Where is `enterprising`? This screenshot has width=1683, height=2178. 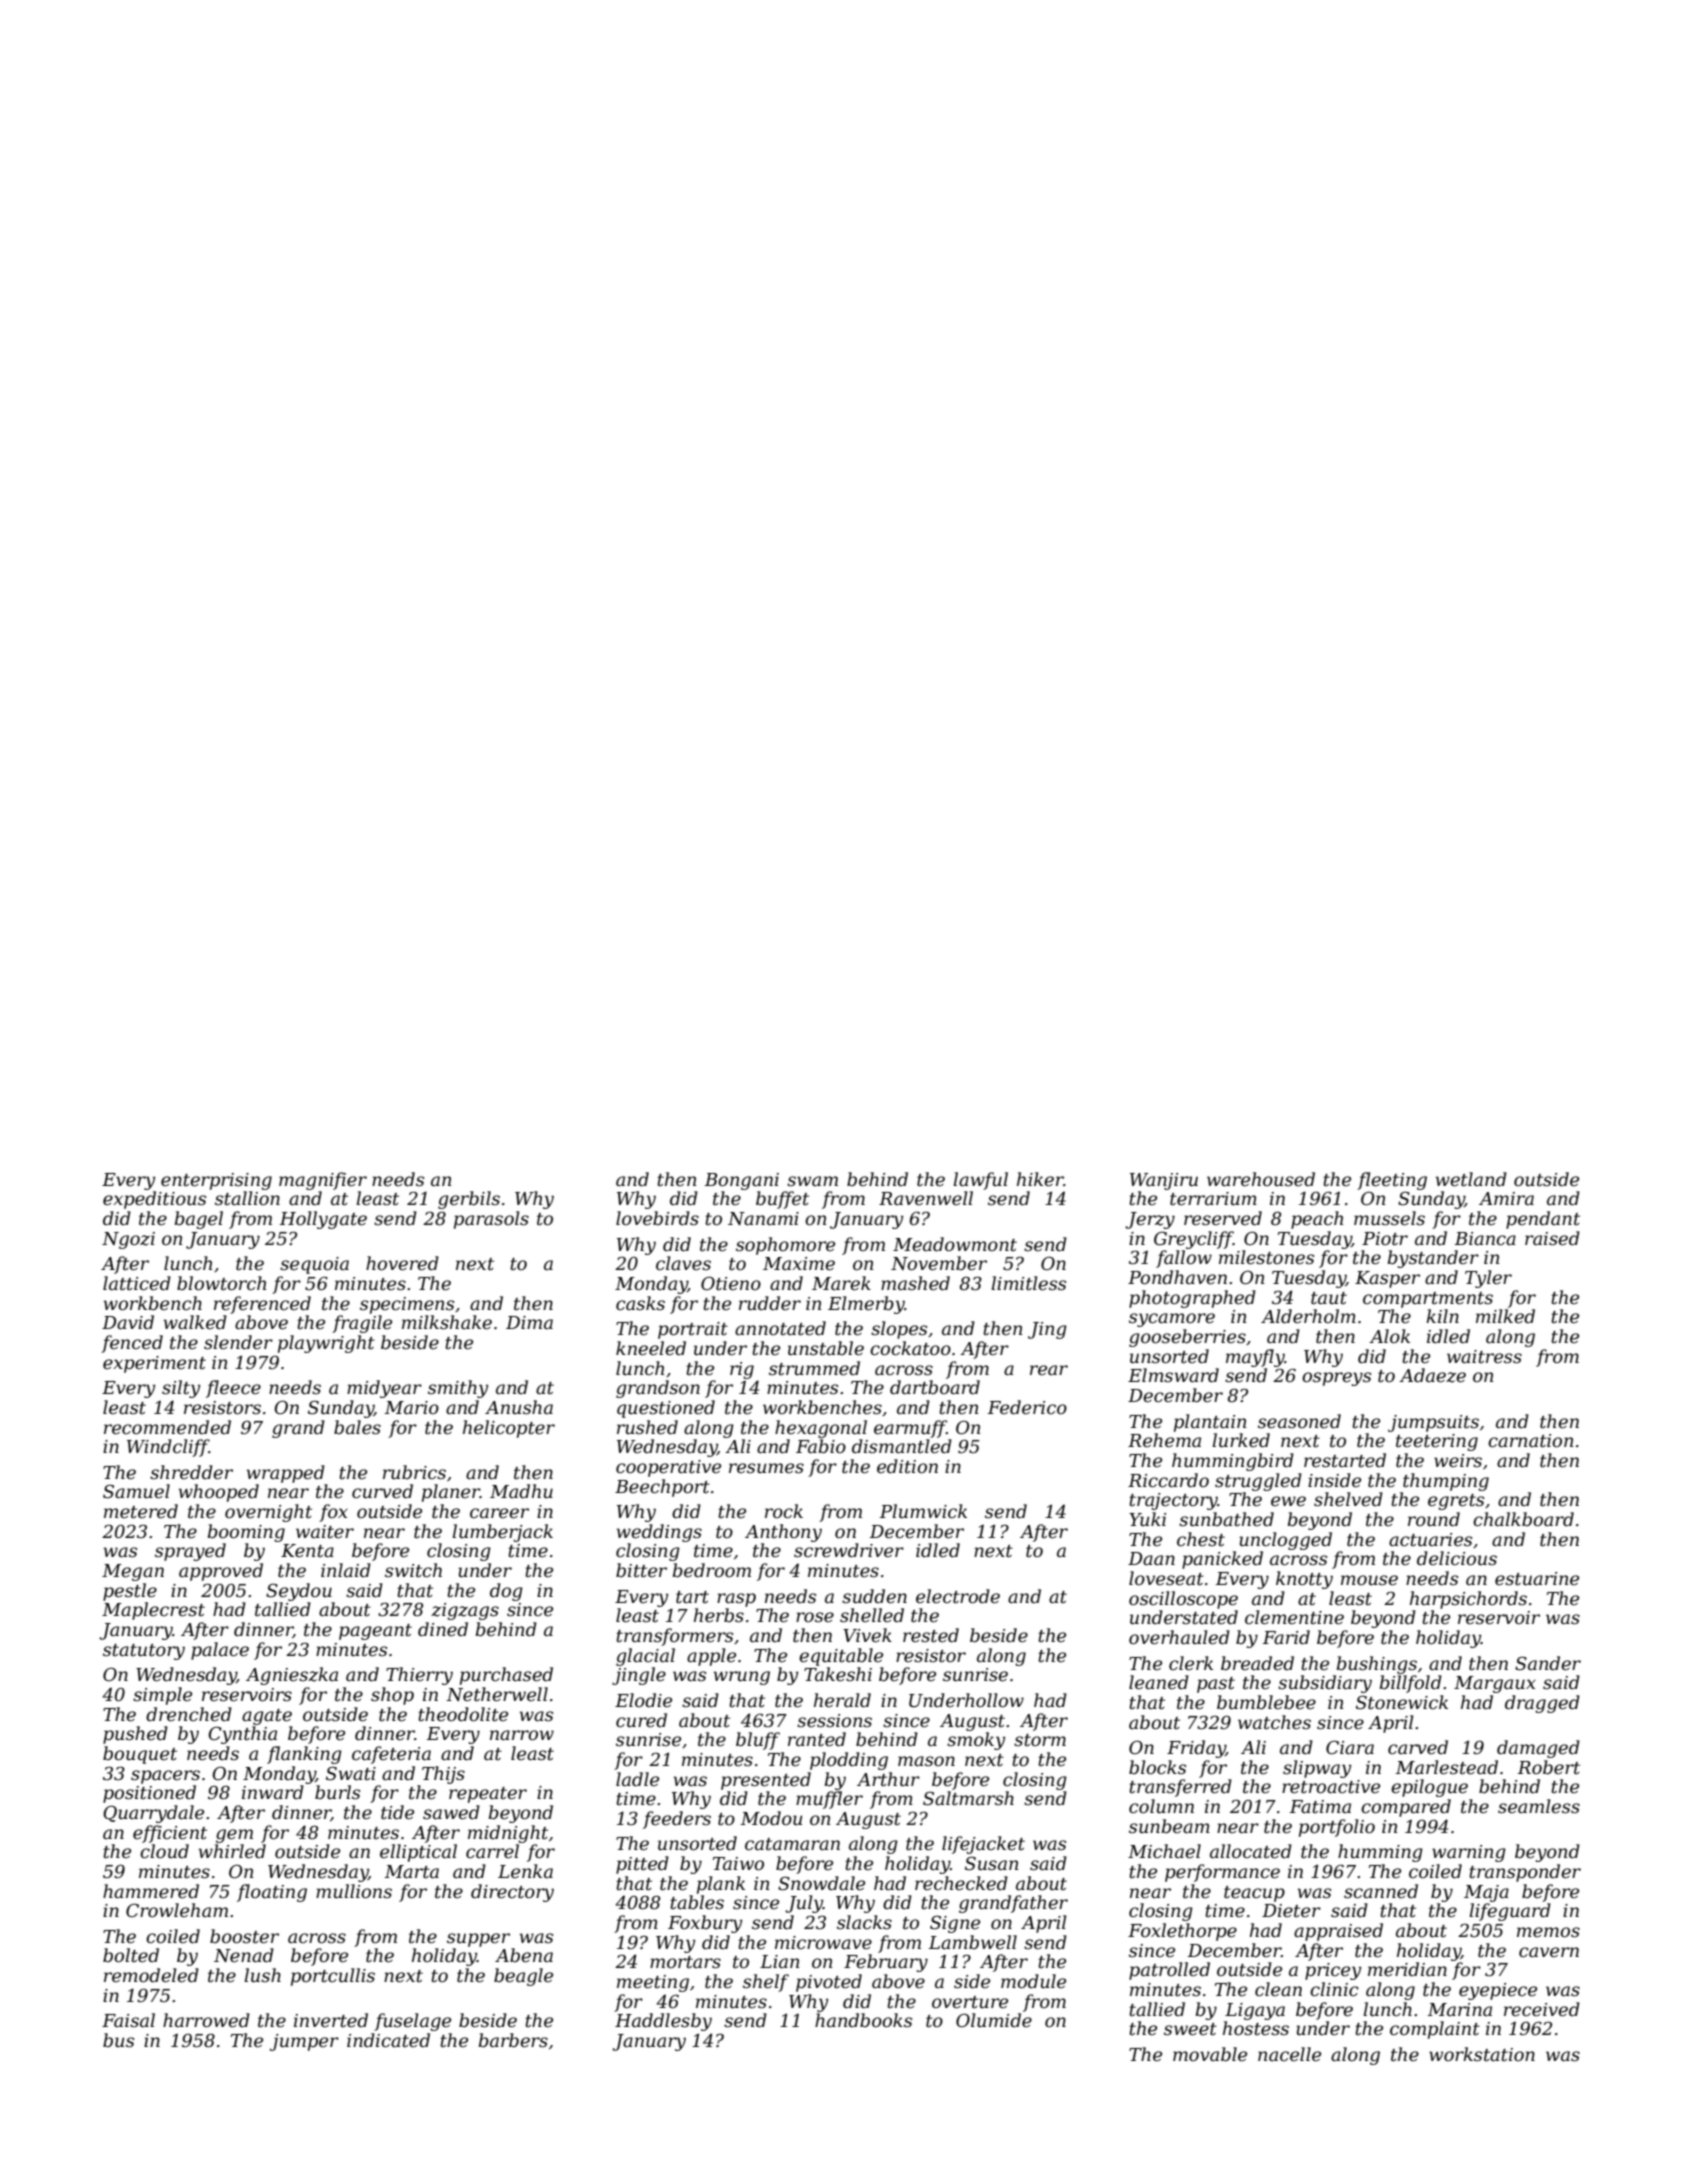
enterprising is located at coordinates (216, 1181).
